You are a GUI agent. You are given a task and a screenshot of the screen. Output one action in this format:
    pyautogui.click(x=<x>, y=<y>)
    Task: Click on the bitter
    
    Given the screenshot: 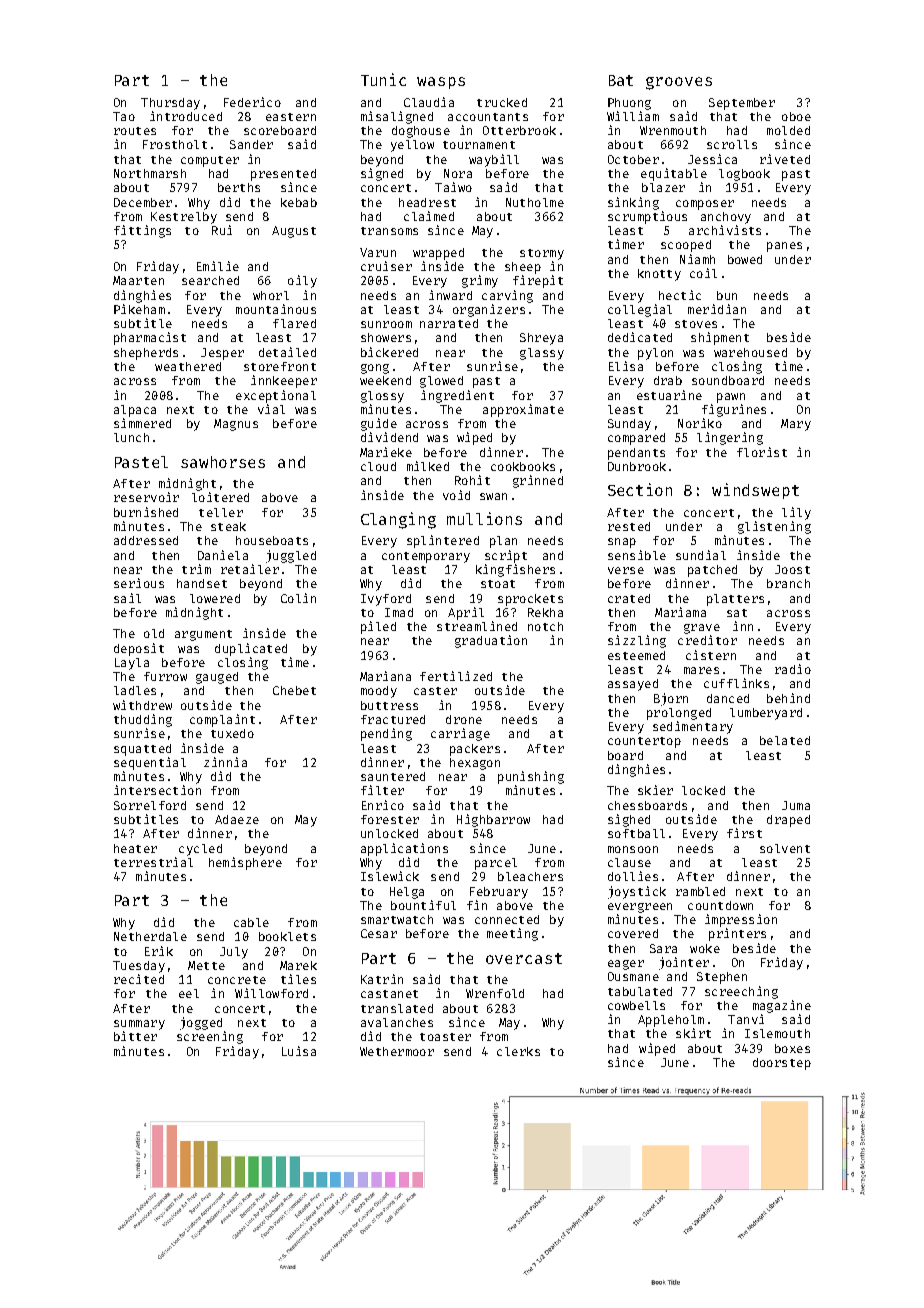 What is the action you would take?
    pyautogui.click(x=135, y=1036)
